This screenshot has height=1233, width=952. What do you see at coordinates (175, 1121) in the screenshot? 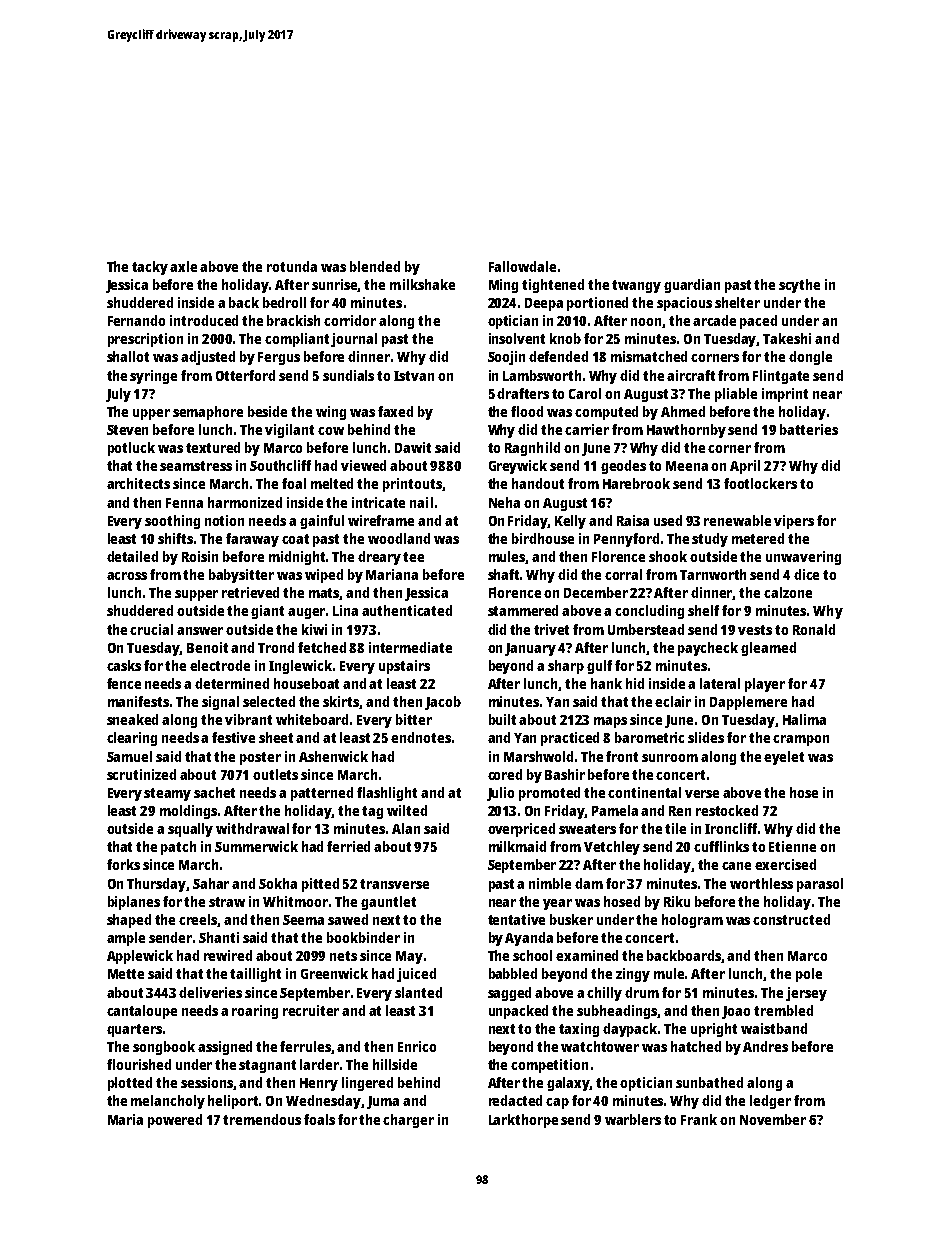
I see `powered` at bounding box center [175, 1121].
